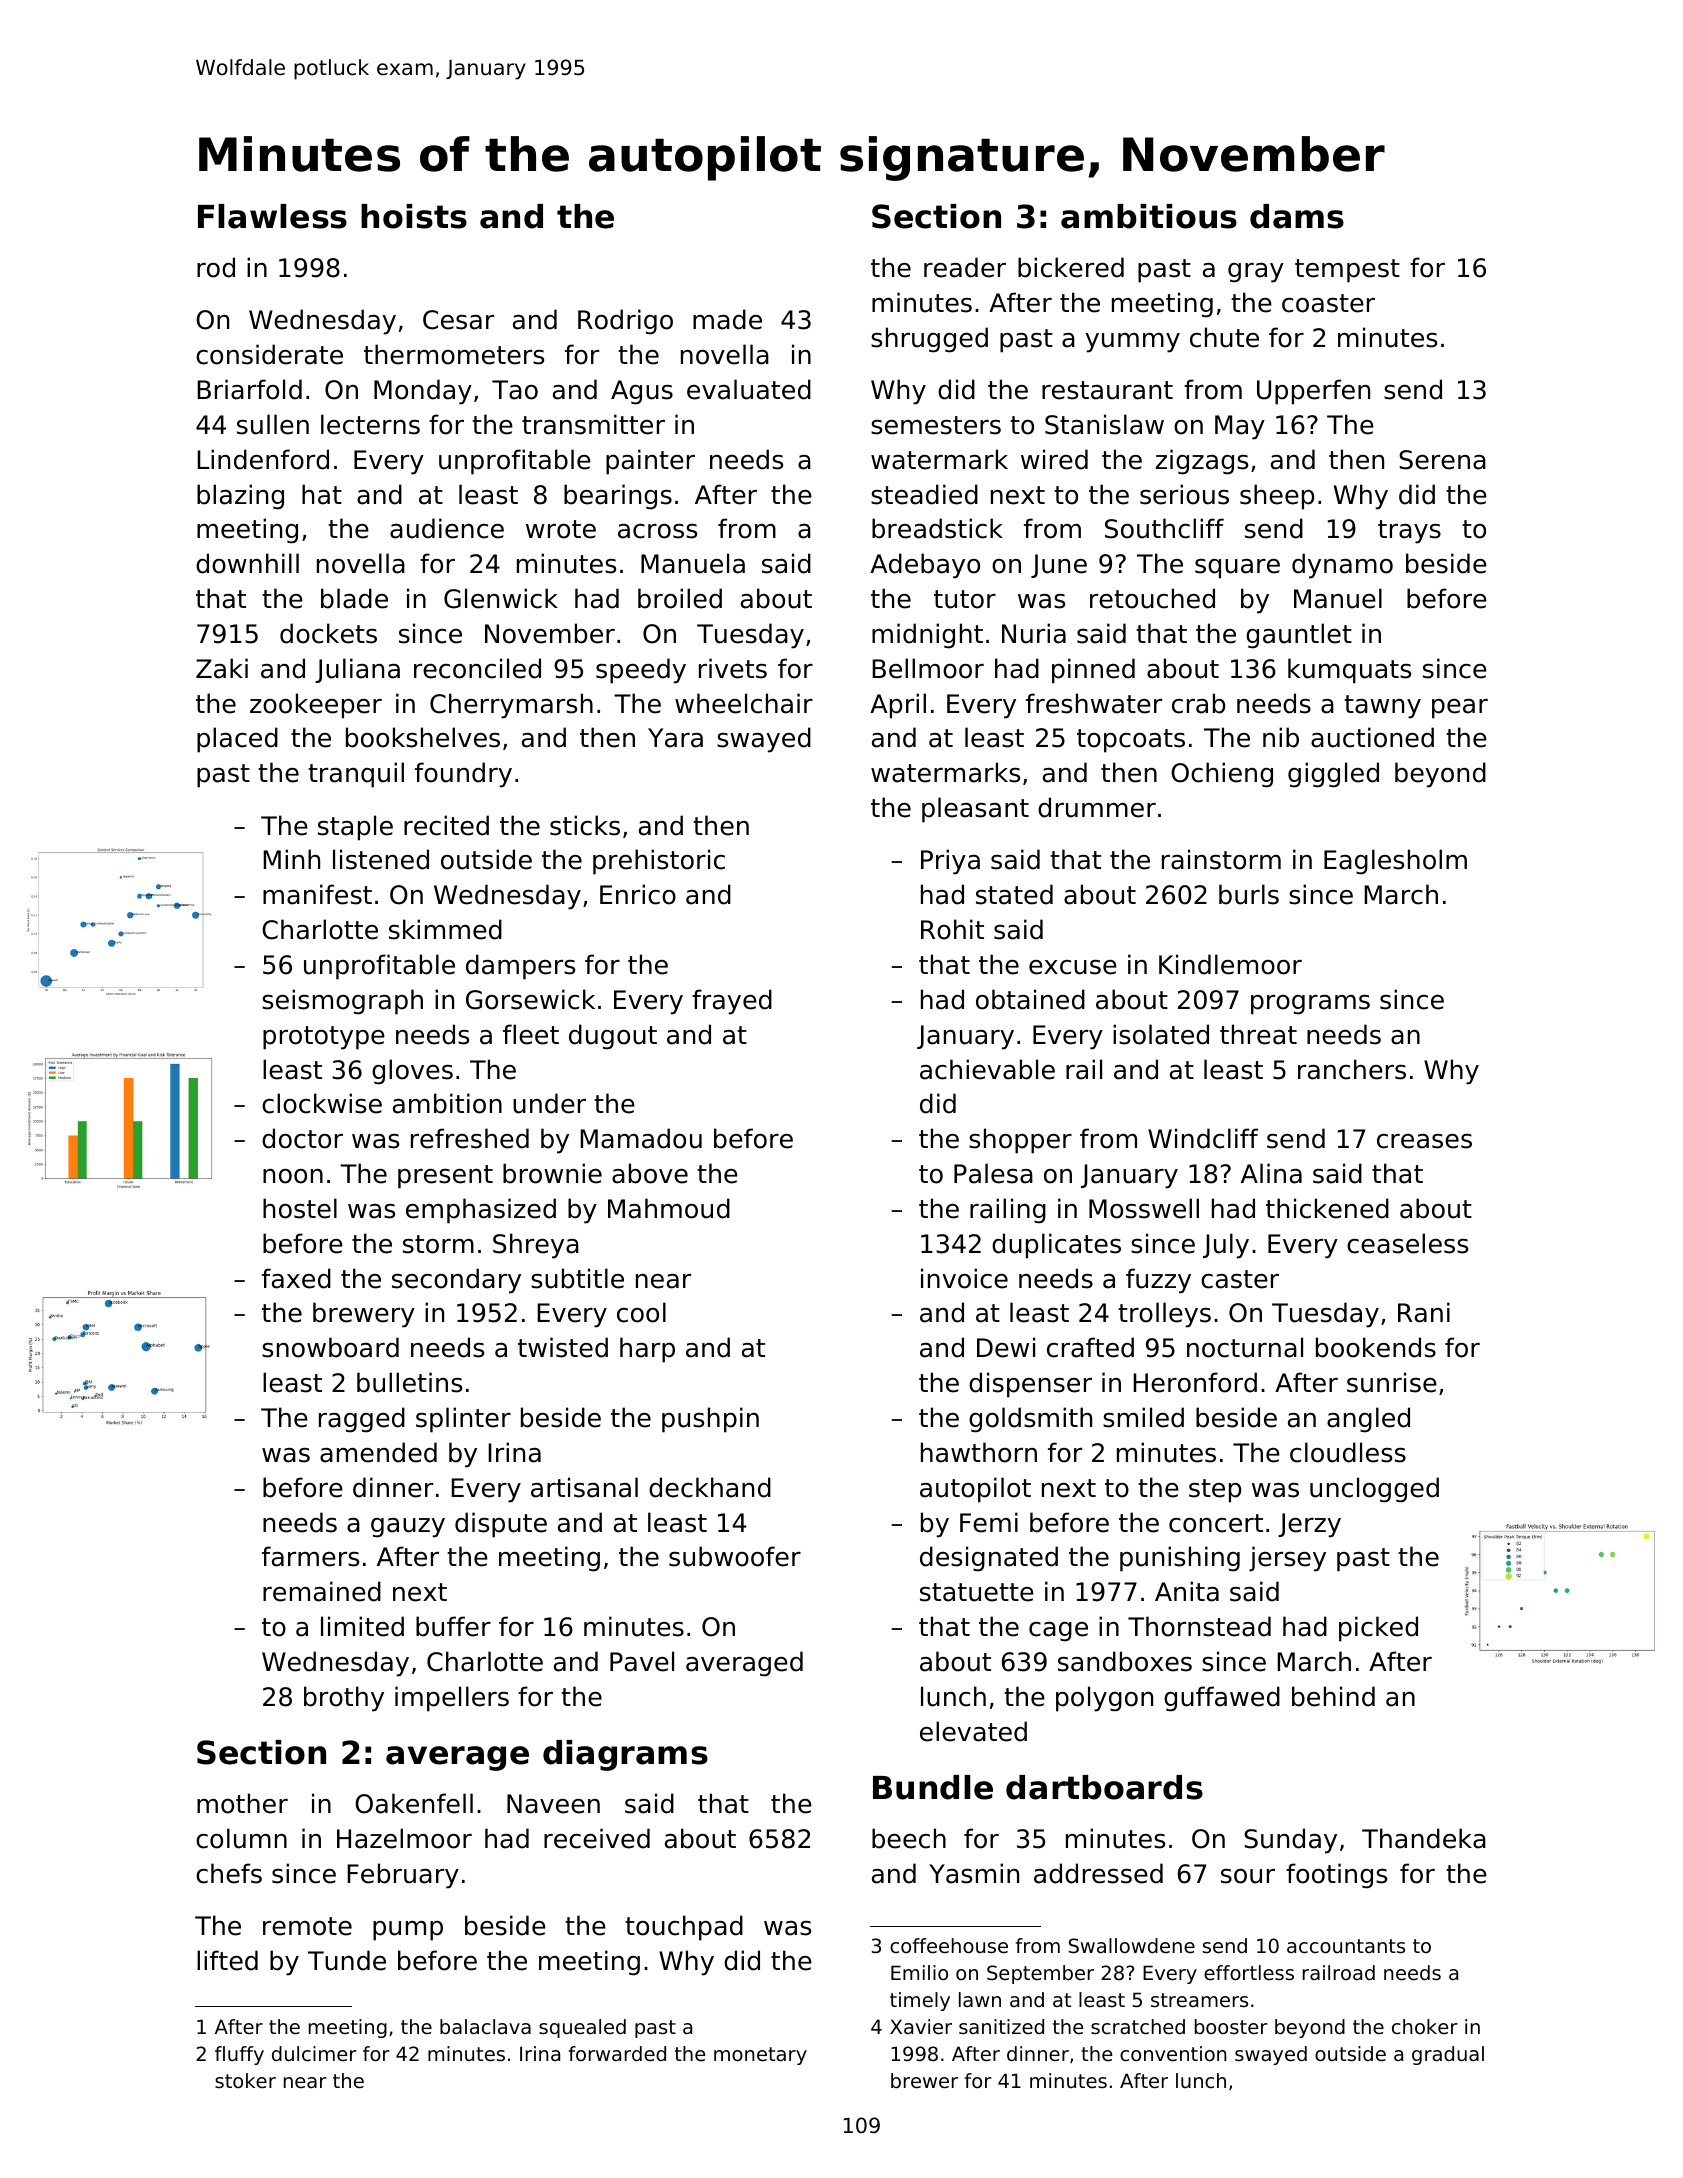 This screenshot has width=1683, height=2178. Describe the element at coordinates (909, 1838) in the screenshot. I see `beech` at that location.
